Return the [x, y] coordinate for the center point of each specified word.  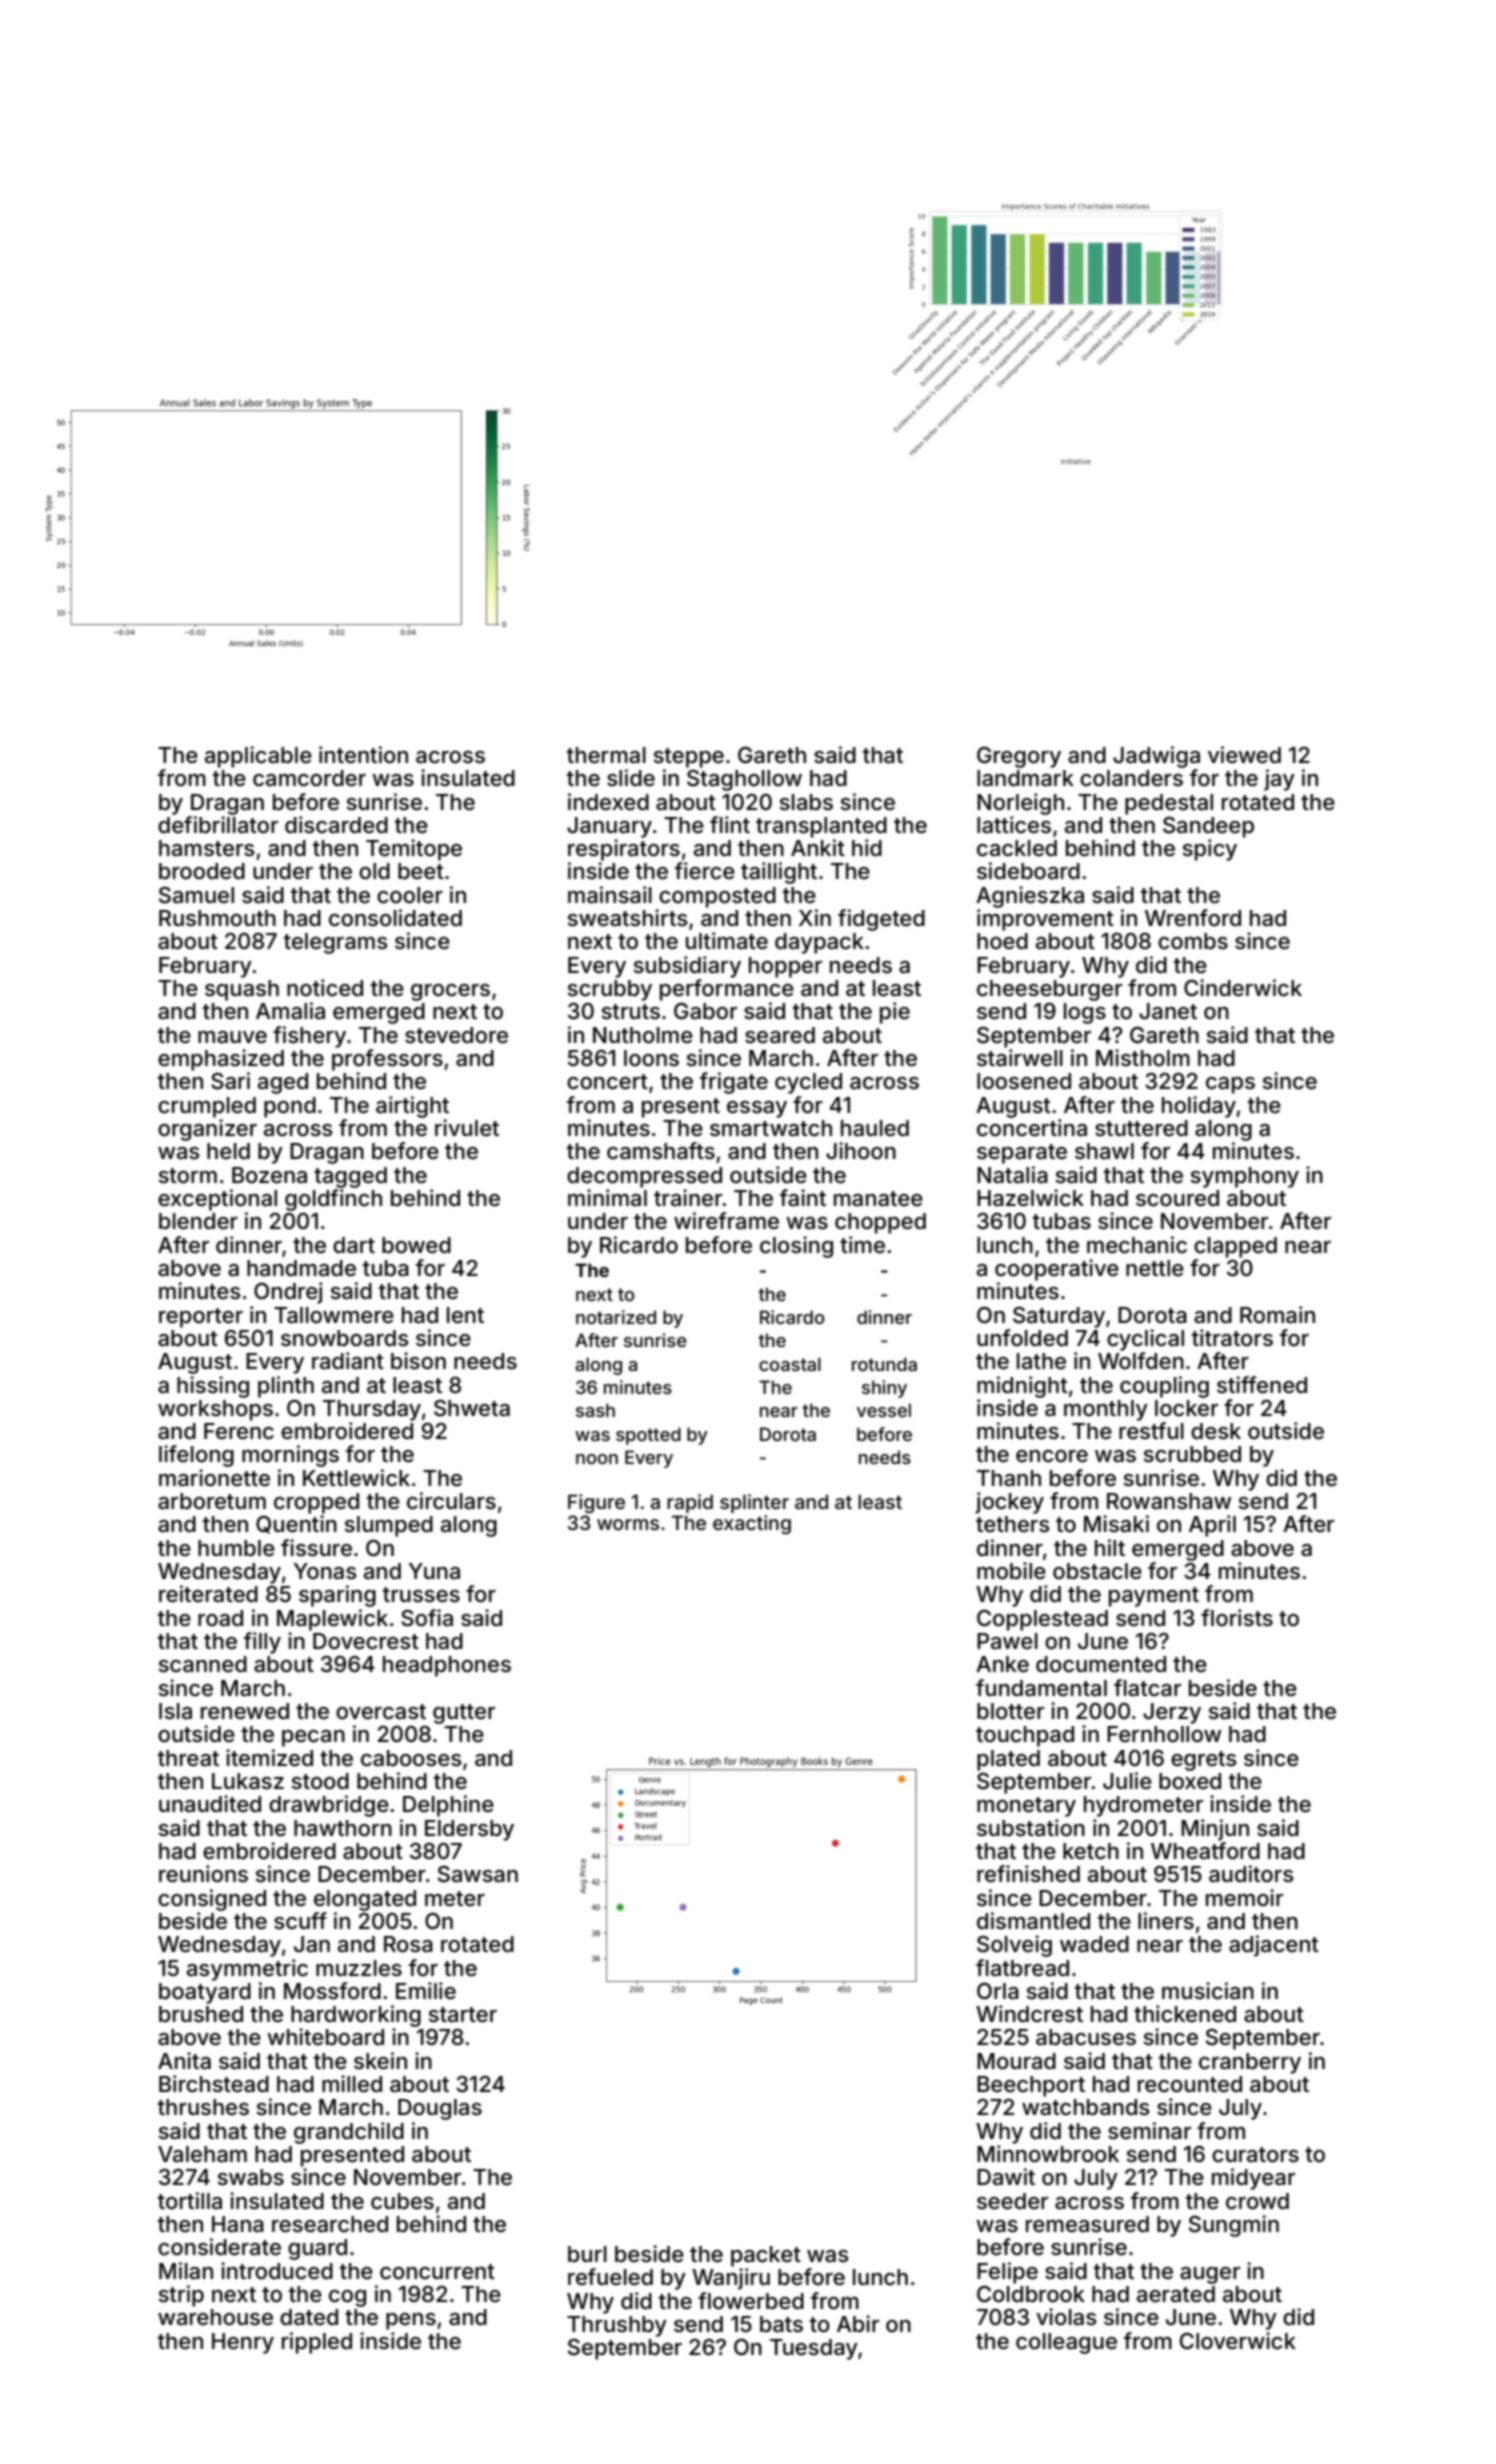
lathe [1041, 1361]
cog [347, 2298]
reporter [201, 1318]
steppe [689, 758]
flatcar [1147, 1688]
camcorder [309, 778]
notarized [616, 1317]
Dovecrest [366, 1641]
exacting [752, 1524]
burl [587, 2254]
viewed [1244, 755]
